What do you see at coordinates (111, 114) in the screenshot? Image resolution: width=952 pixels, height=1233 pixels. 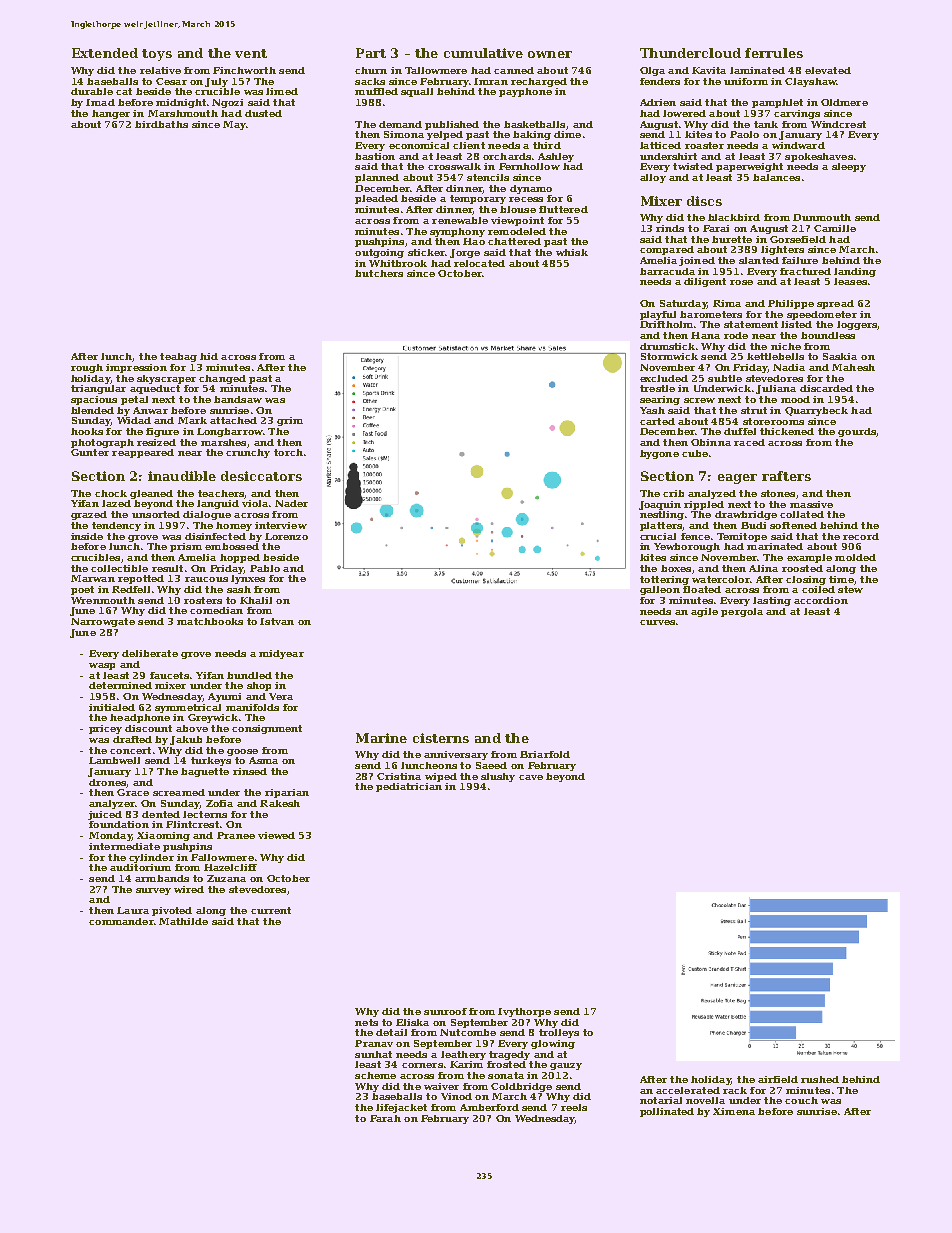 I see `hanger` at bounding box center [111, 114].
